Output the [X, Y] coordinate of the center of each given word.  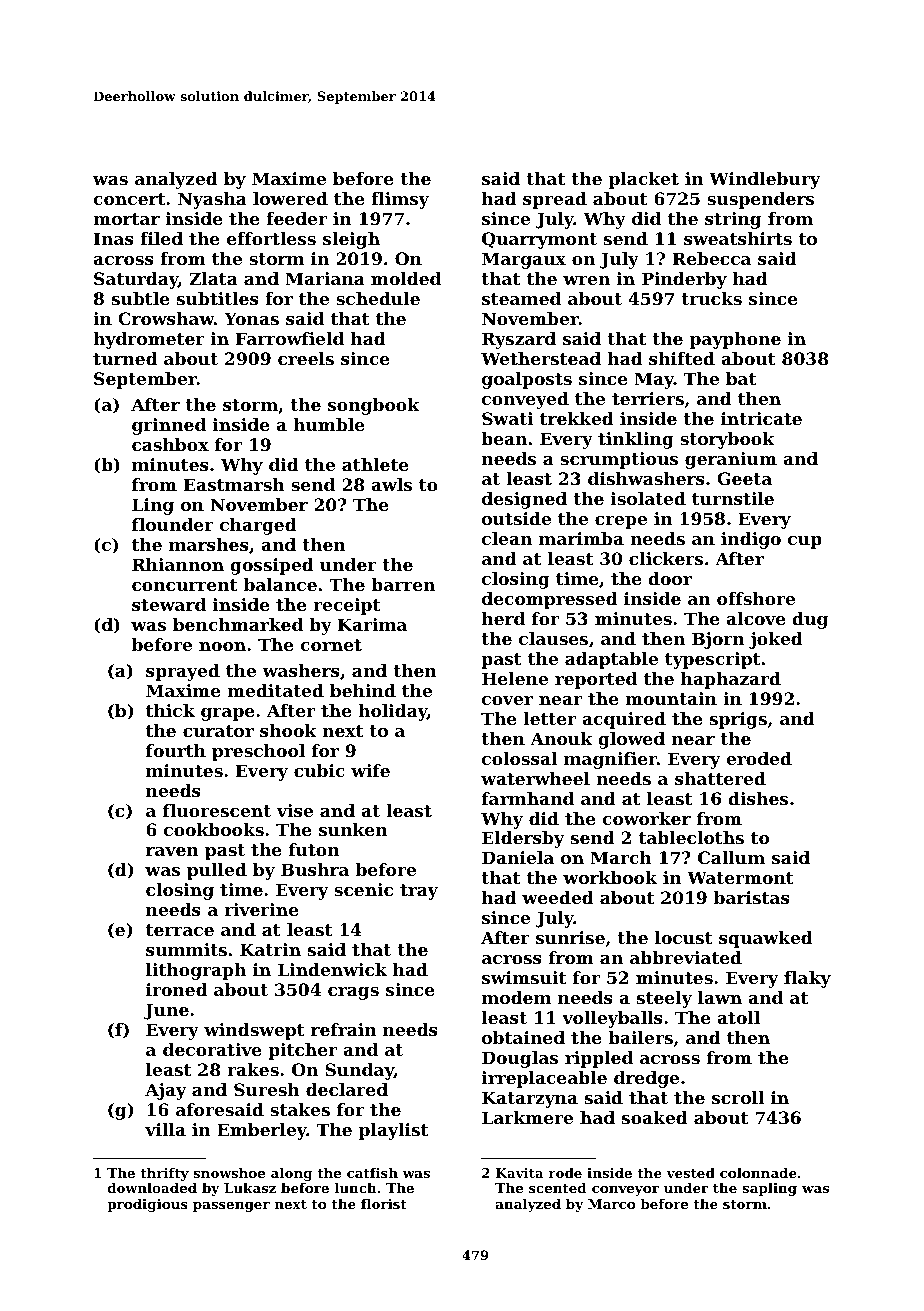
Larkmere [527, 1117]
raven [172, 851]
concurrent [184, 585]
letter [550, 718]
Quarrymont [539, 240]
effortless [271, 238]
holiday [392, 712]
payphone [735, 340]
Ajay [166, 1091]
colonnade [758, 1173]
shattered [720, 778]
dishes [758, 798]
